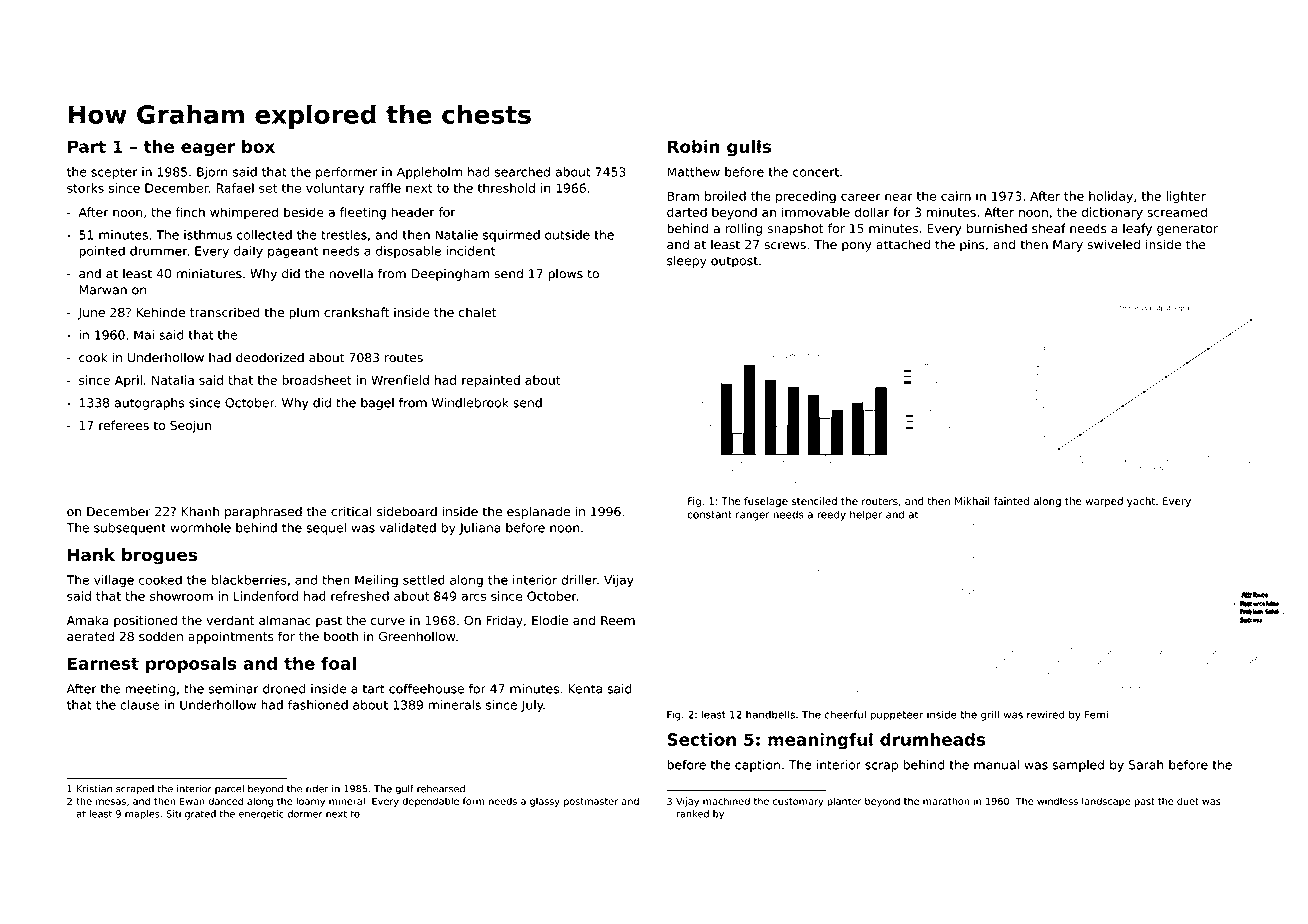  Describe the element at coordinates (229, 789) in the page. I see `parcel` at that location.
